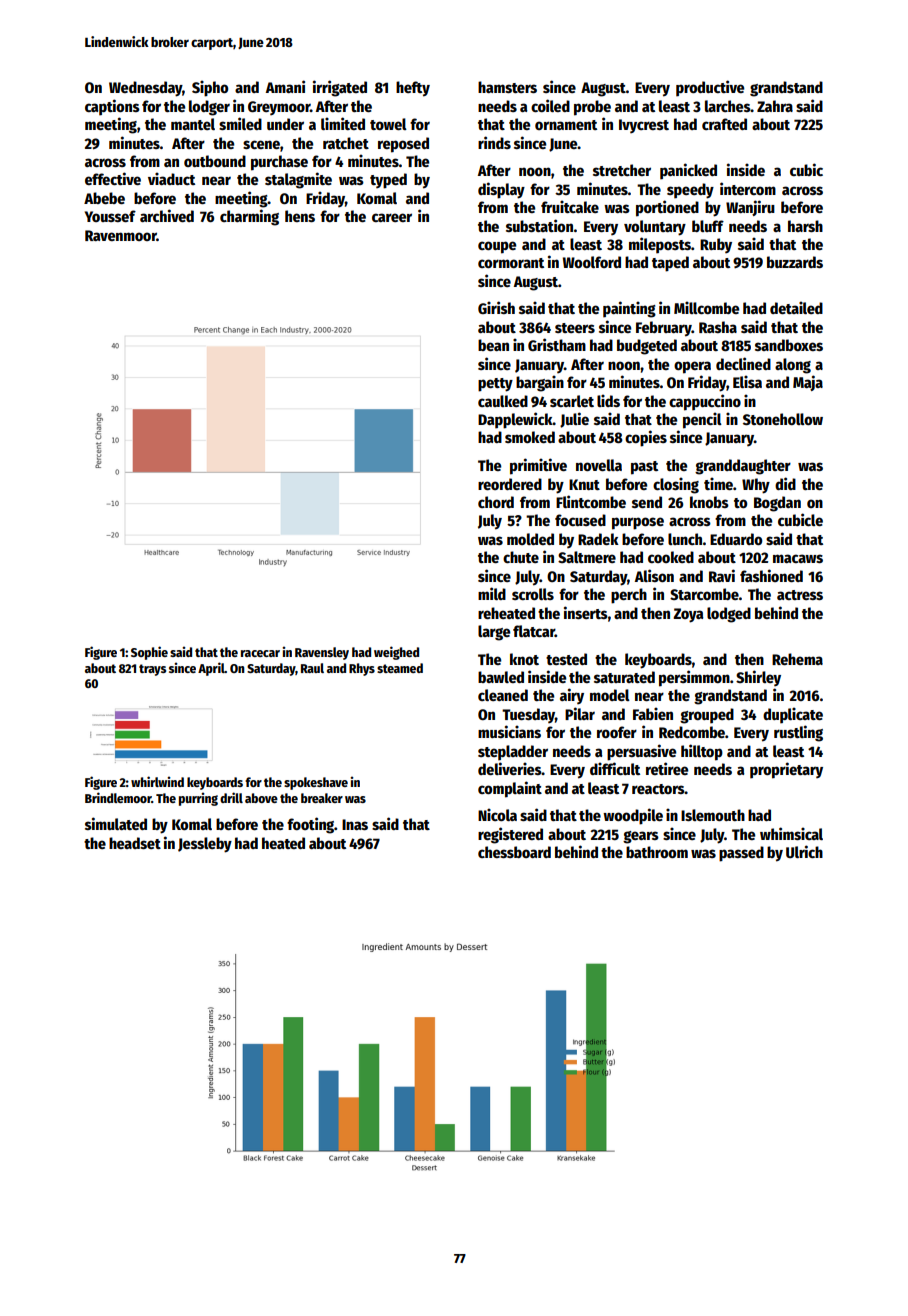  Describe the element at coordinates (261, 798) in the document. I see `above` at that location.
